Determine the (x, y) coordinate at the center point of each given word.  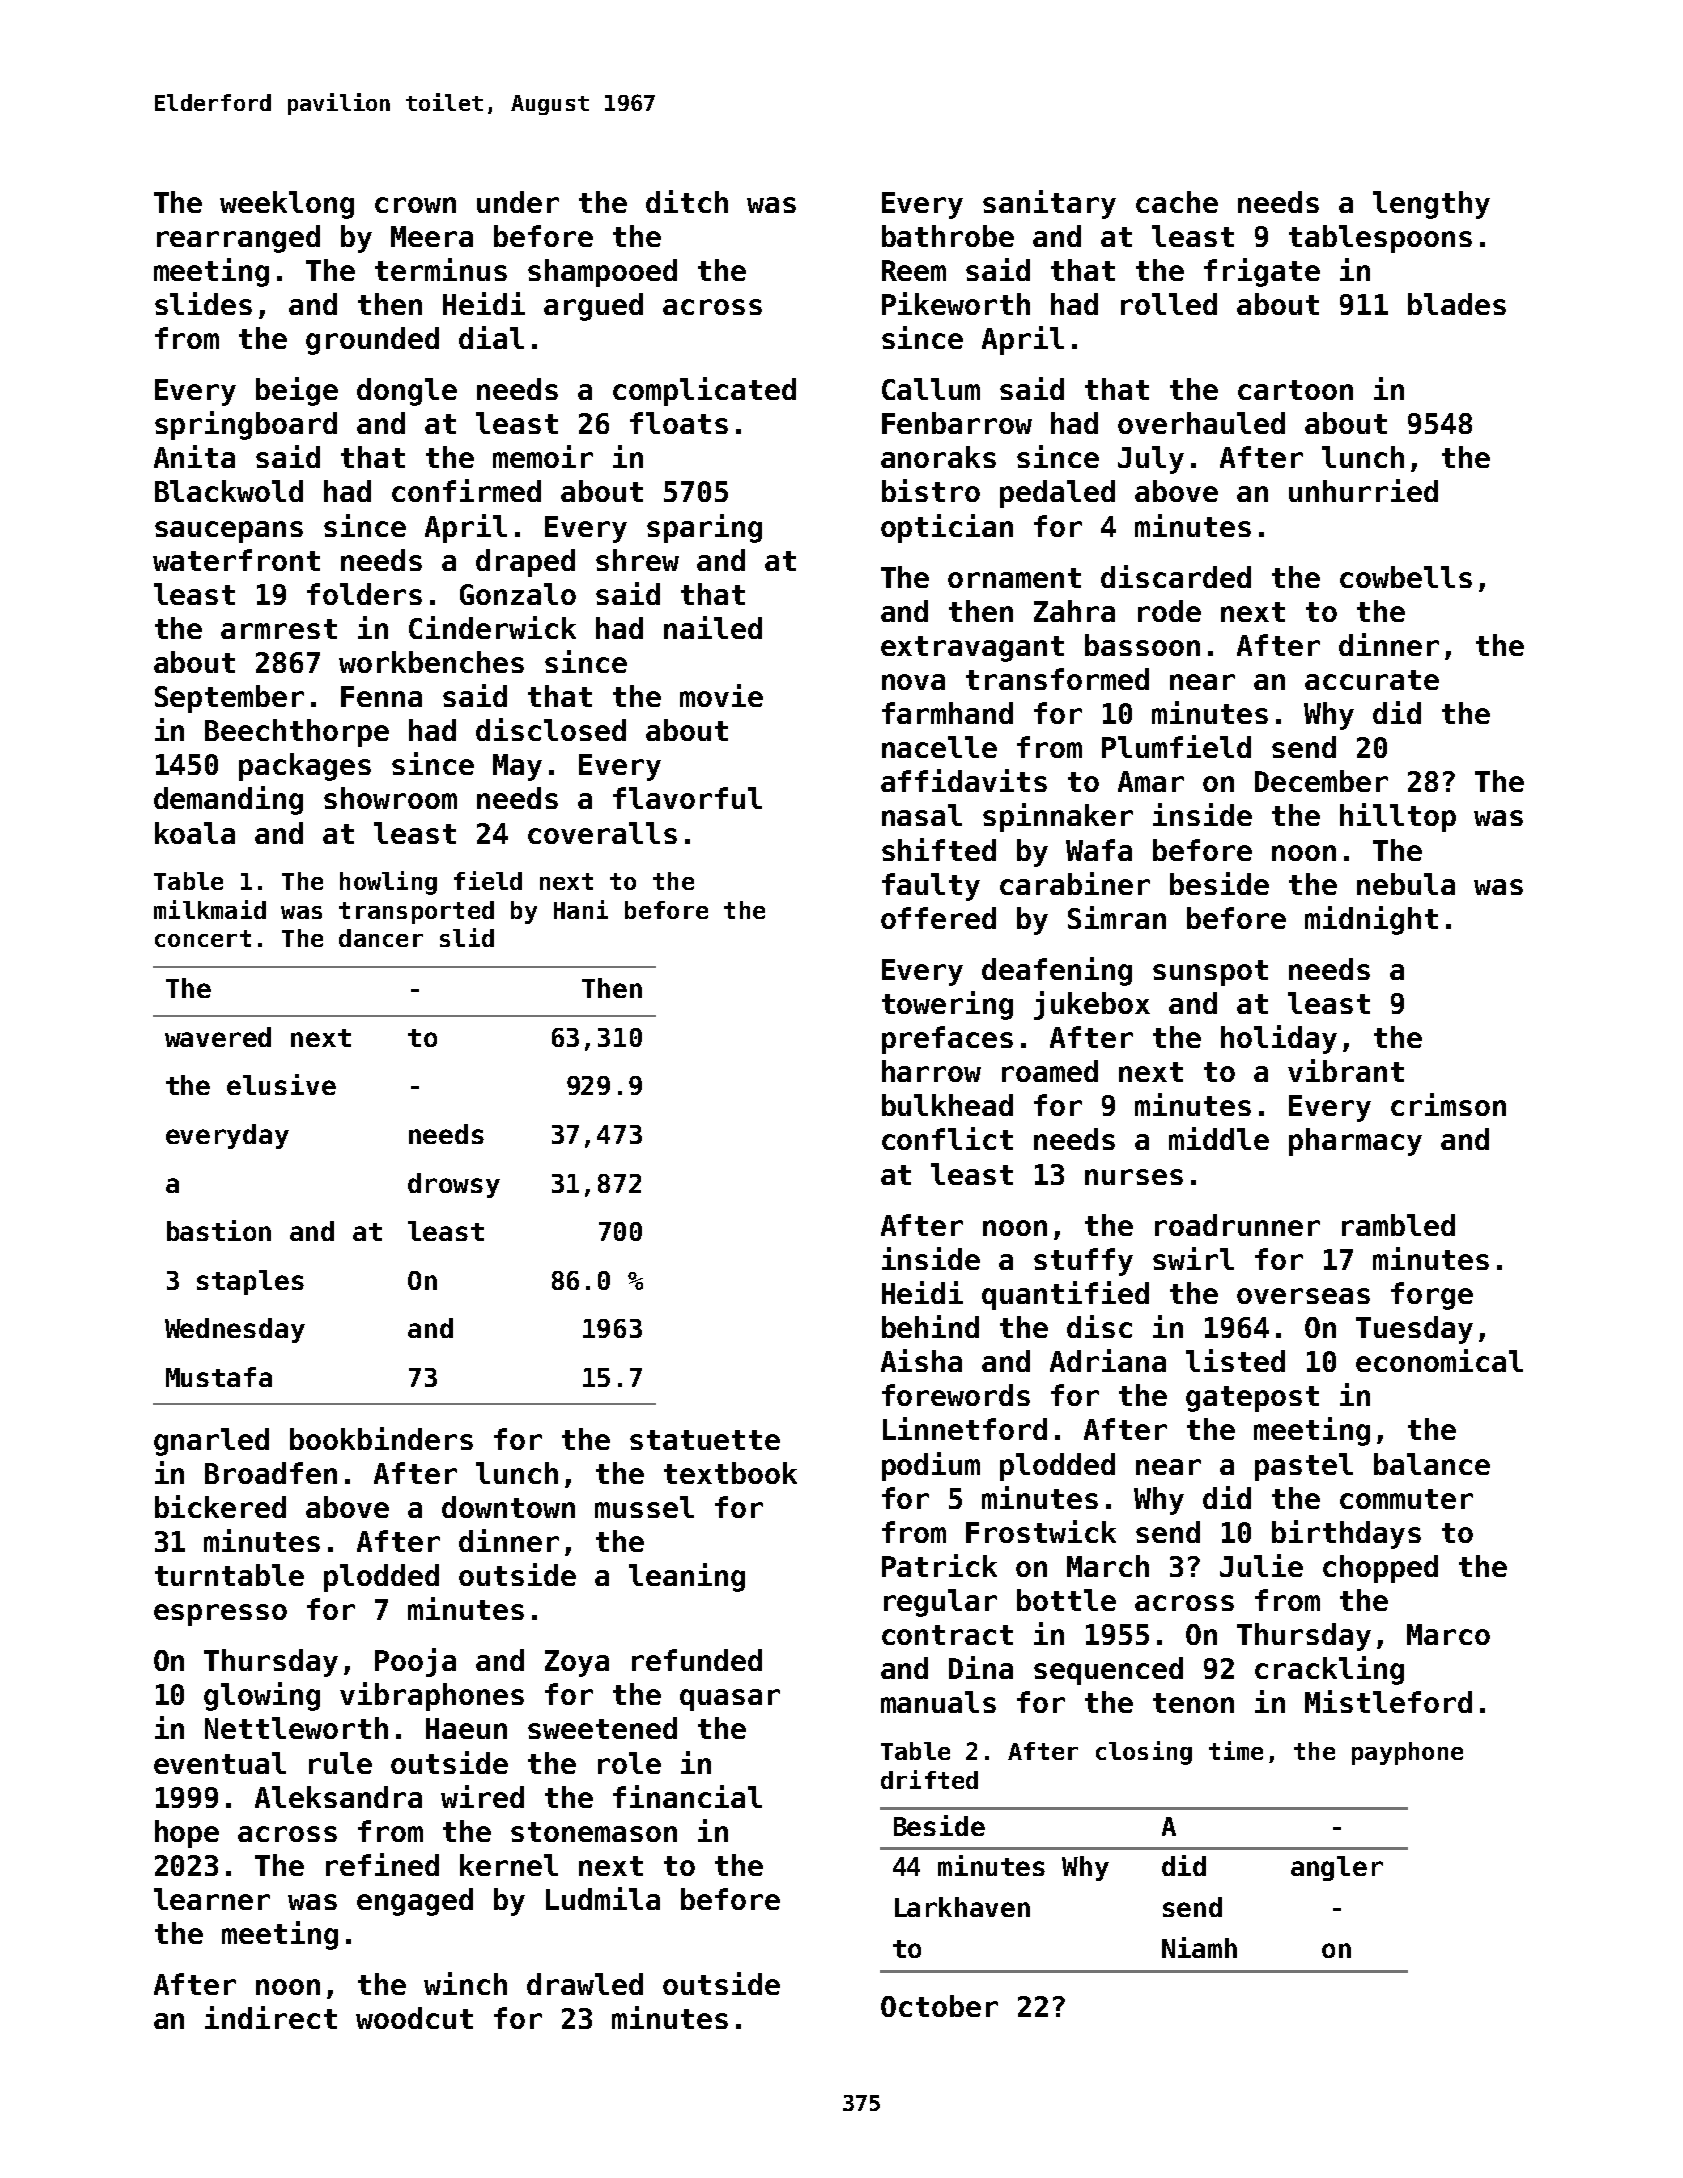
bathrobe (948, 236)
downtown (508, 1507)
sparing (704, 528)
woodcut (414, 2018)
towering (947, 1005)
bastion (219, 1230)
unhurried (1363, 490)
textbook (730, 1473)
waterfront (236, 560)
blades (1457, 304)
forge (1432, 1296)
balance (1432, 1464)
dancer (381, 938)
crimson (1448, 1104)
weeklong (287, 205)
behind (930, 1326)
